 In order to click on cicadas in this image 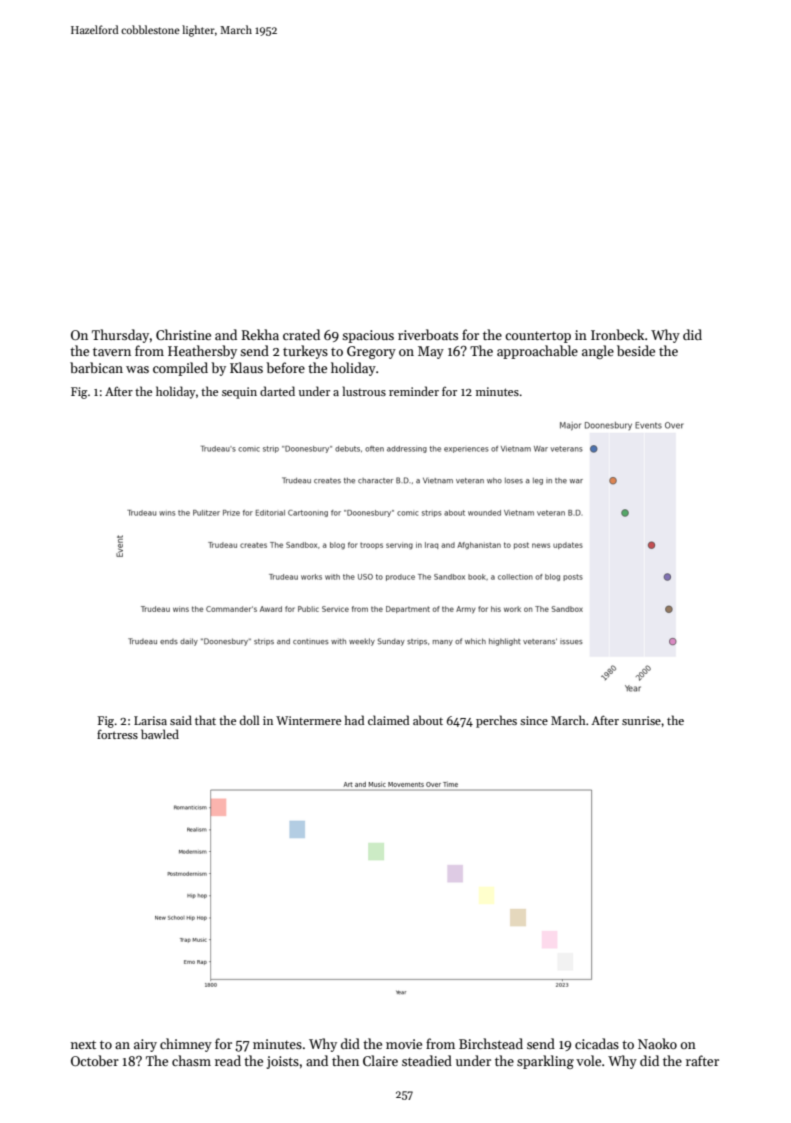, I will do `click(597, 1043)`.
